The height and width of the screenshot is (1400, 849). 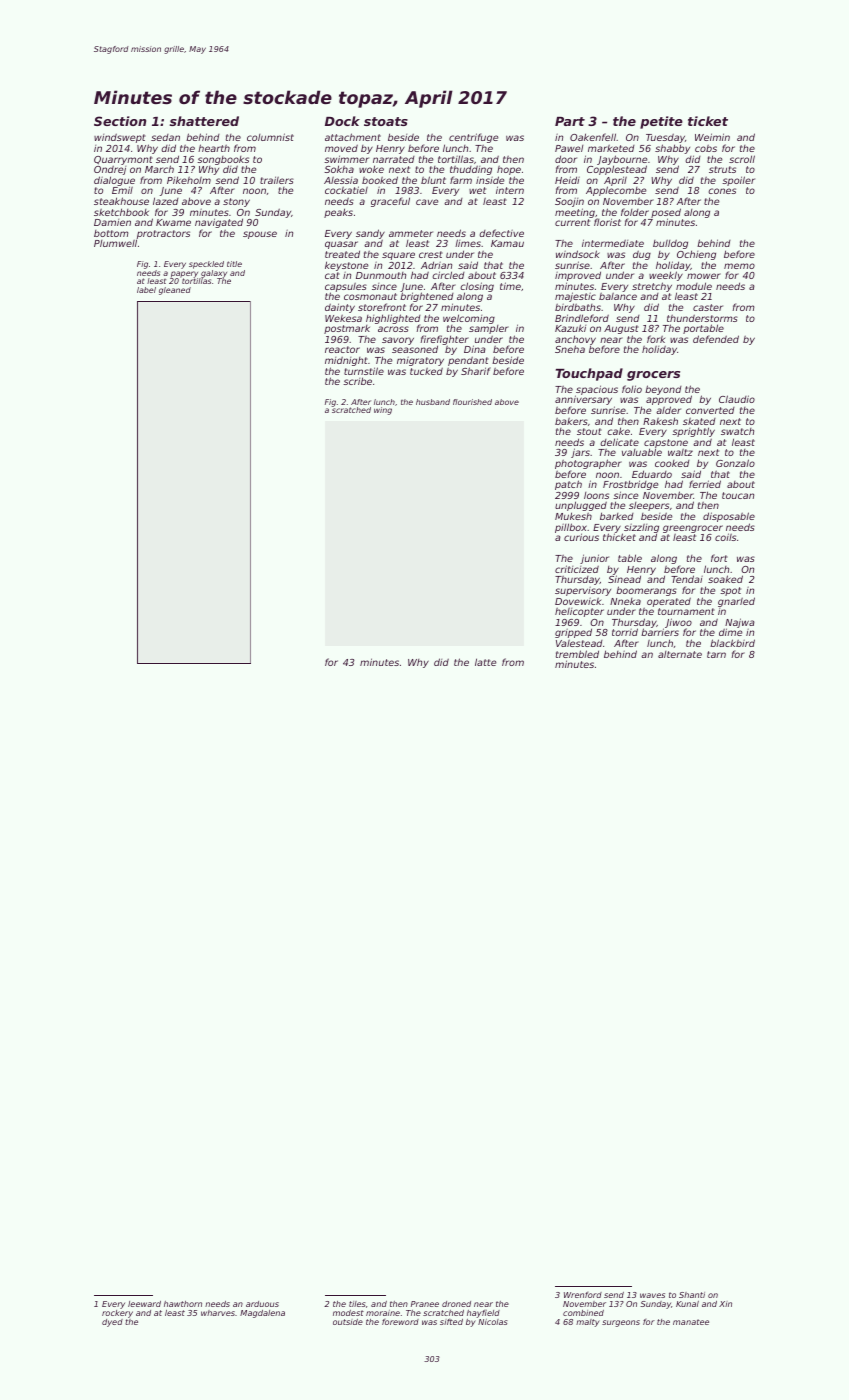 I want to click on Heidi, so click(x=567, y=180).
